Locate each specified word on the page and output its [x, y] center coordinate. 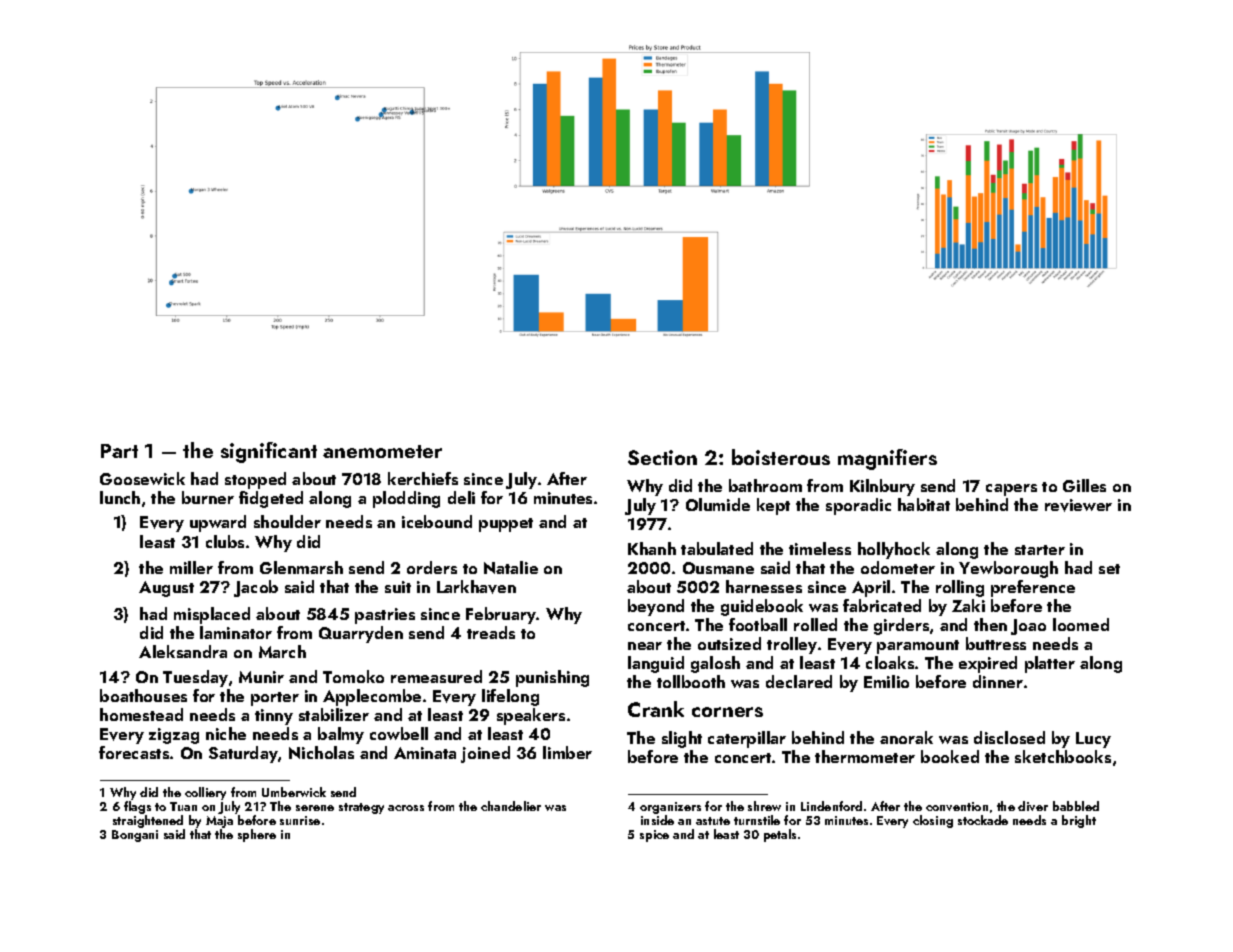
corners [727, 712]
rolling [960, 588]
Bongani [135, 836]
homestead [141, 714]
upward [218, 523]
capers [1011, 490]
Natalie [511, 567]
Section [662, 457]
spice [654, 836]
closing [933, 821]
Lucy [1093, 740]
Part [119, 451]
